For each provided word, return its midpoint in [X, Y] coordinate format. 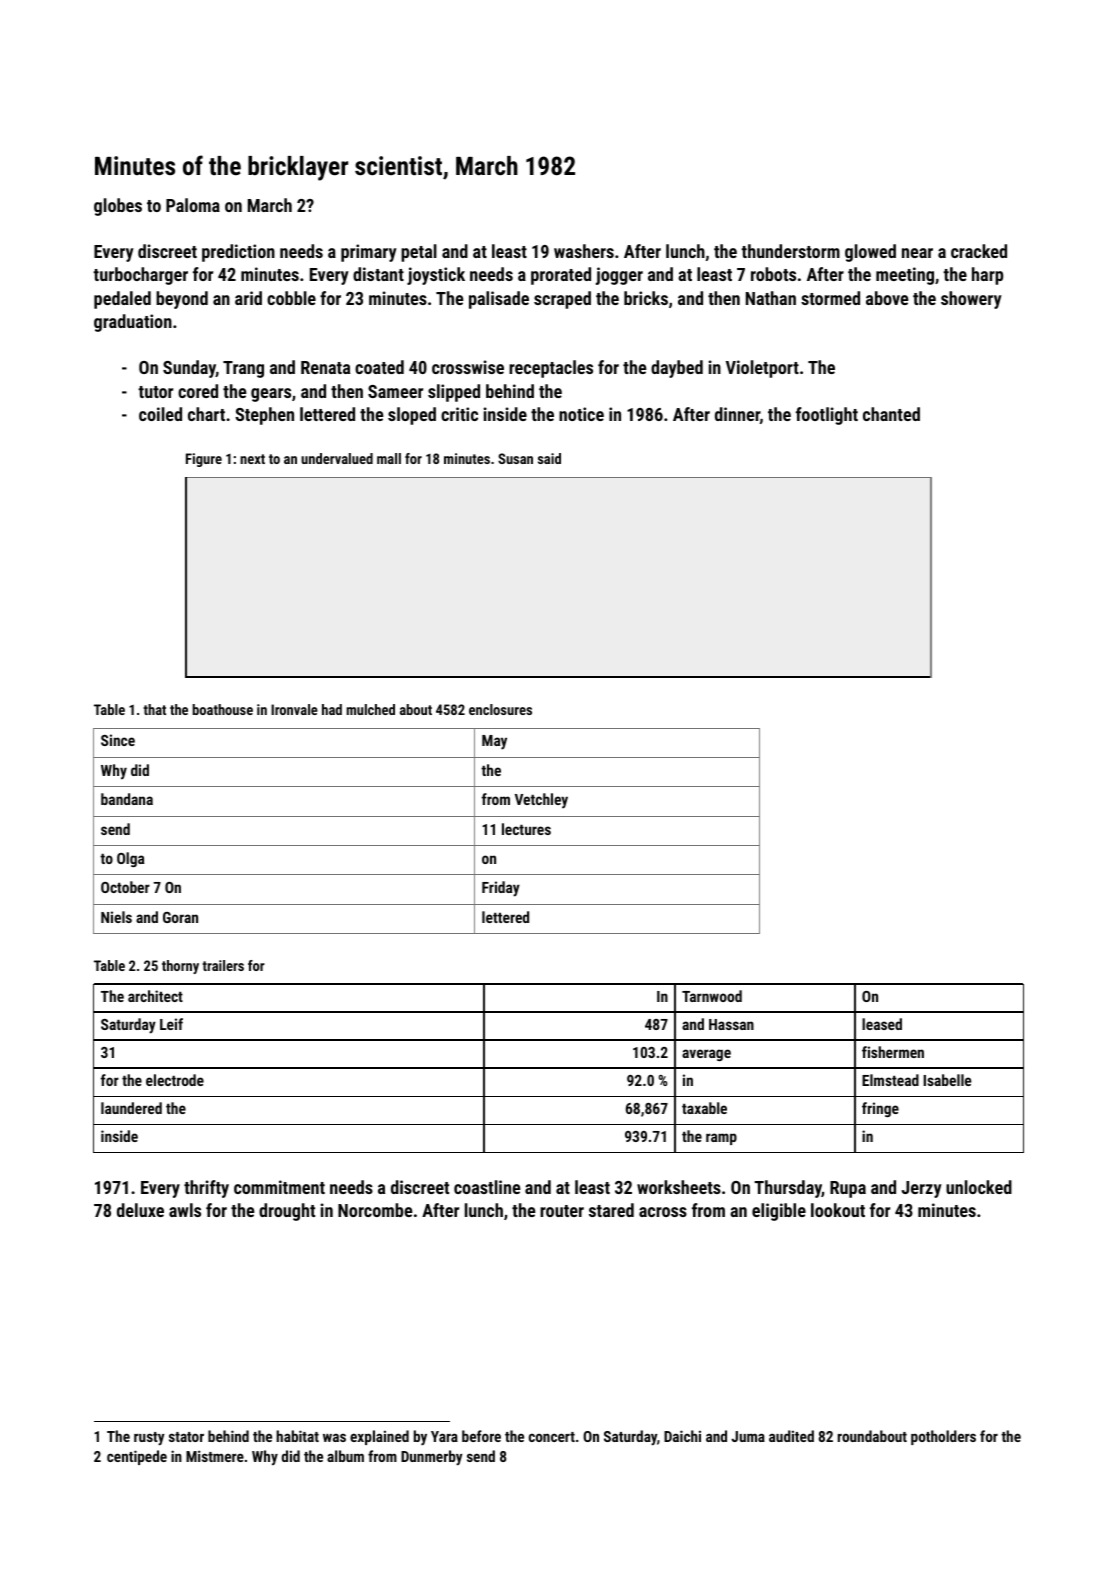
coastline [487, 1187]
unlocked [979, 1187]
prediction [238, 253]
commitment [279, 1187]
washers [584, 251]
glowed [870, 253]
